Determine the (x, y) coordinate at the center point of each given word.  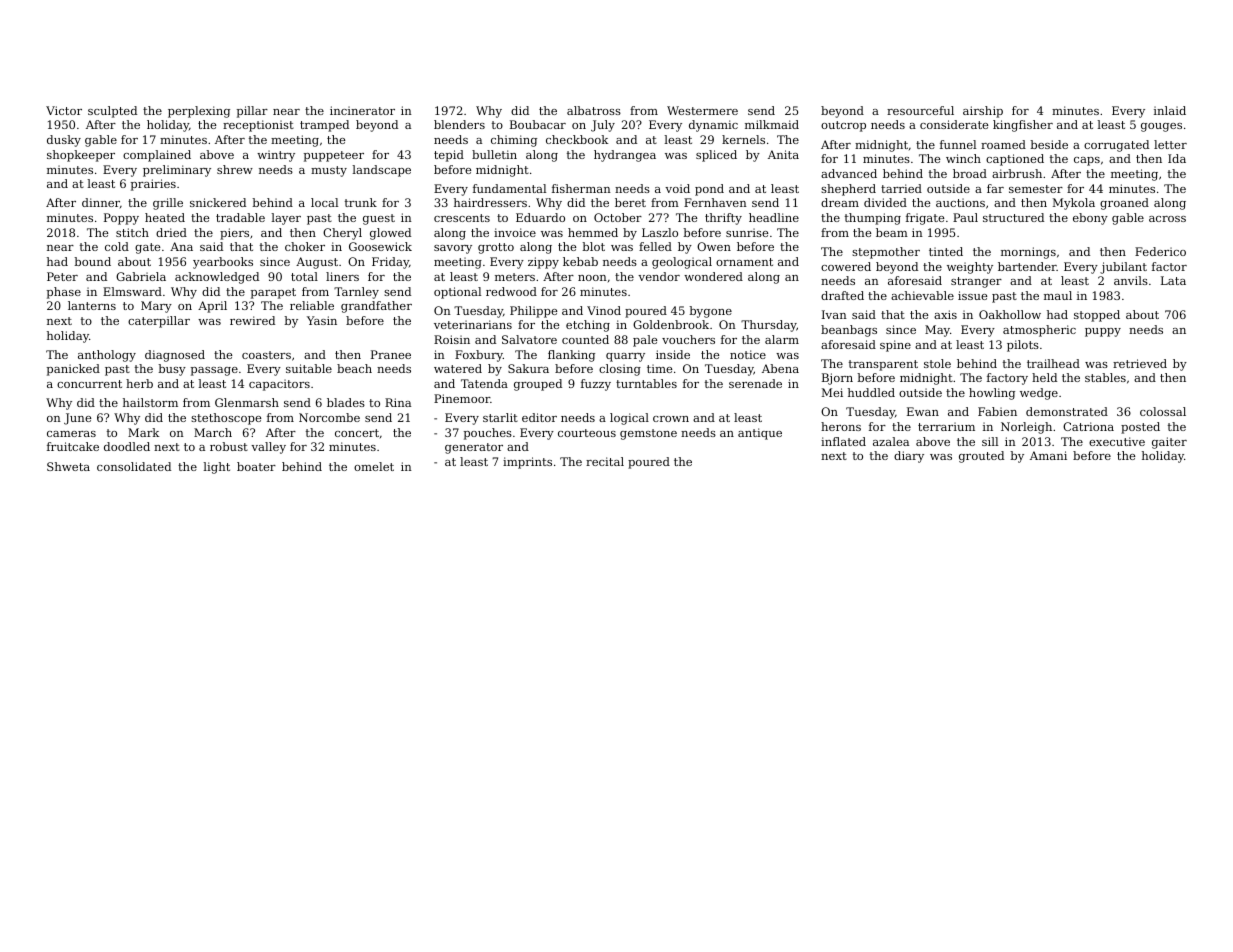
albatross (594, 110)
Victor (64, 110)
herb (139, 383)
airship (983, 112)
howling (992, 394)
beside (1049, 144)
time (659, 368)
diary (909, 457)
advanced (849, 173)
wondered (713, 276)
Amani (1048, 455)
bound (92, 261)
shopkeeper (81, 156)
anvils (1131, 280)
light (216, 468)
